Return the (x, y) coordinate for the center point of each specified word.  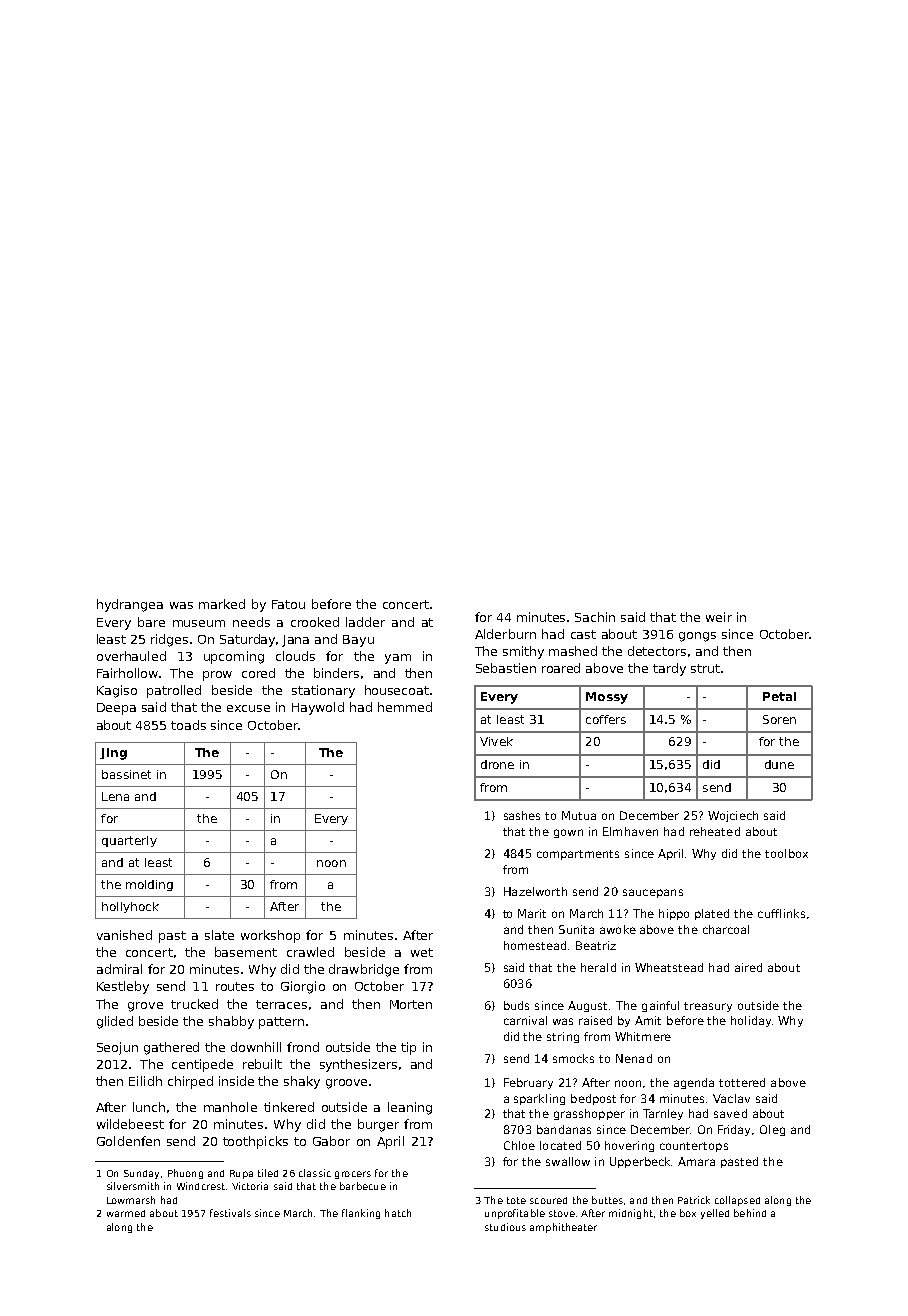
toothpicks (255, 1142)
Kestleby (123, 987)
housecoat (397, 690)
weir (719, 617)
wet (422, 952)
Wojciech (733, 816)
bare (151, 622)
